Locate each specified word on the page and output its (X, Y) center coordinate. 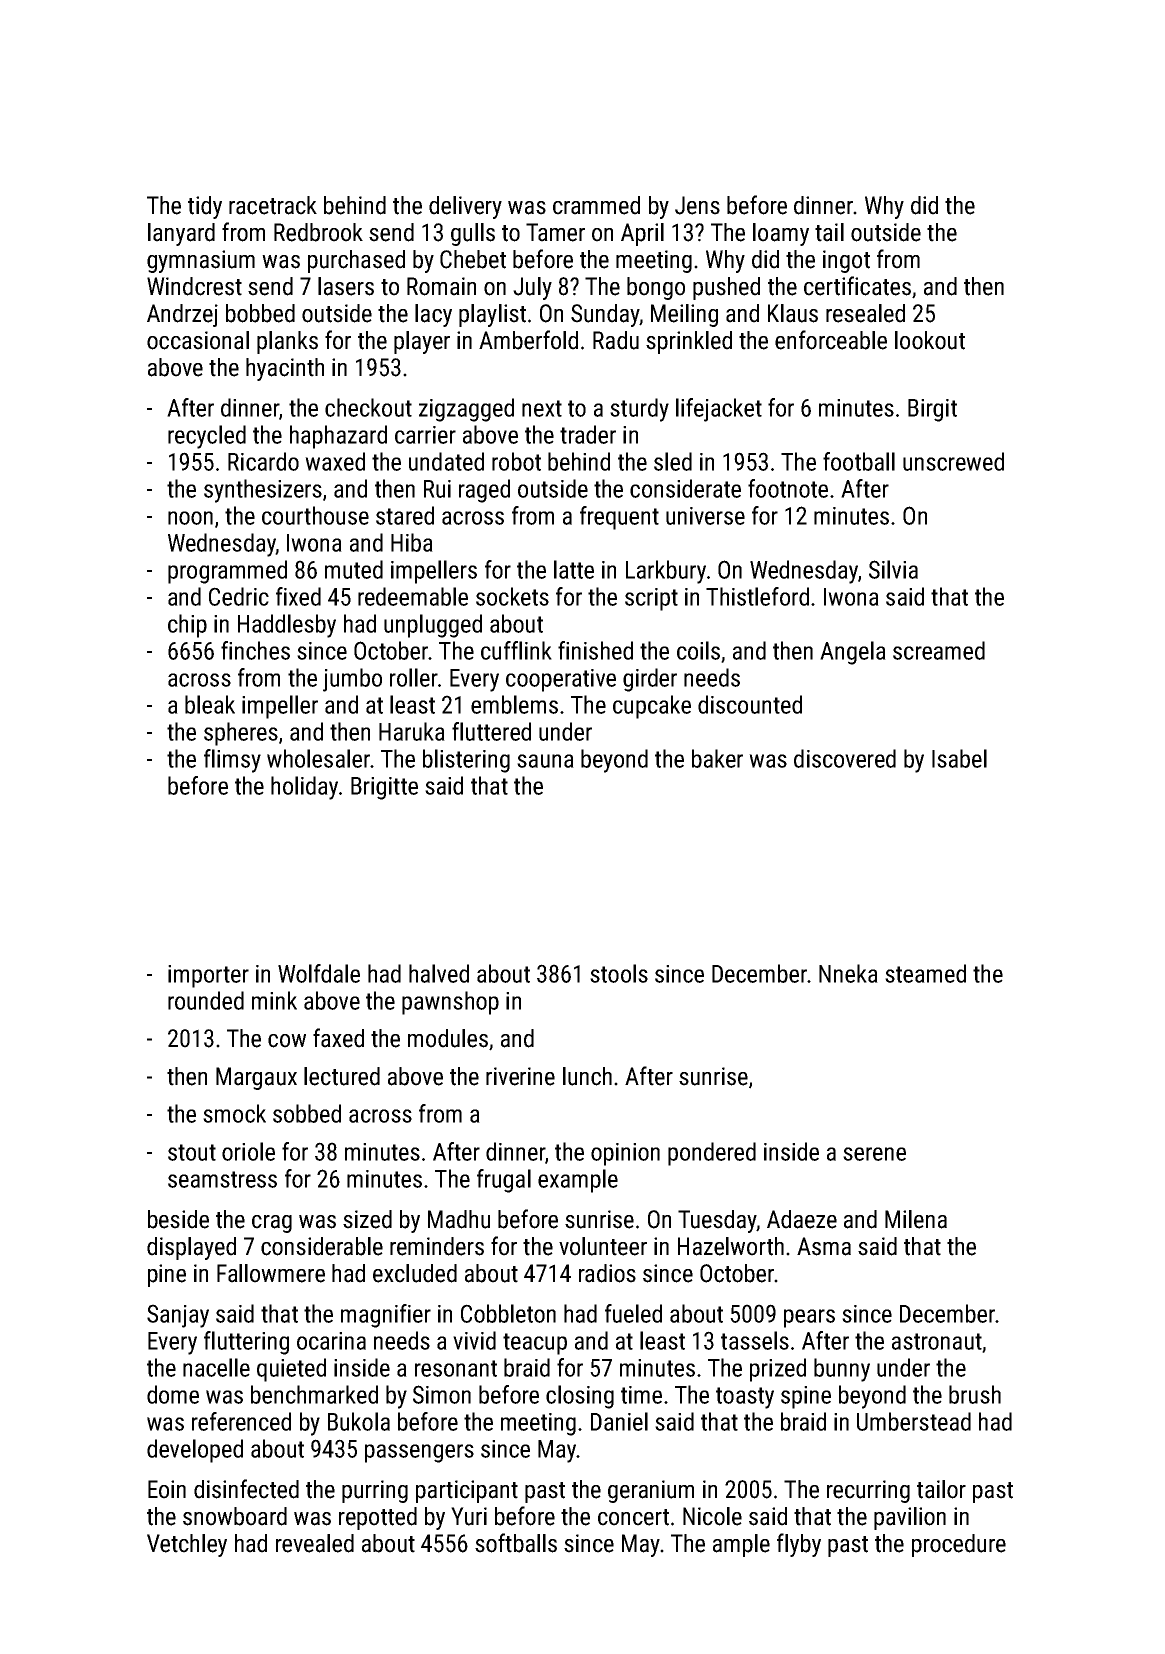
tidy (205, 207)
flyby (799, 1545)
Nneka (848, 973)
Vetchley (187, 1545)
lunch (587, 1076)
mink (274, 1000)
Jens (697, 205)
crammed (596, 205)
